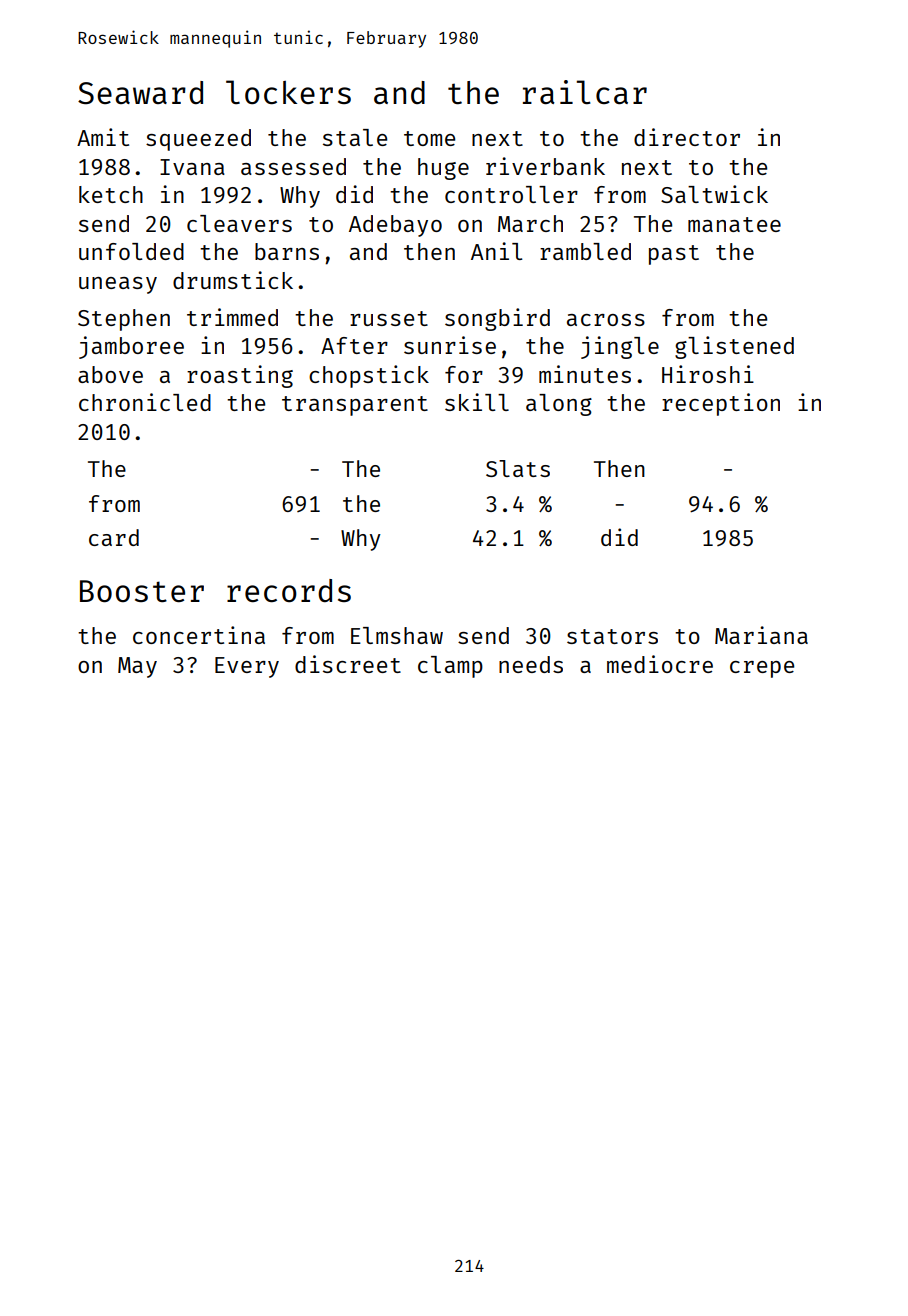 The height and width of the screenshot is (1316, 908). Describe the element at coordinates (674, 255) in the screenshot. I see `past` at that location.
